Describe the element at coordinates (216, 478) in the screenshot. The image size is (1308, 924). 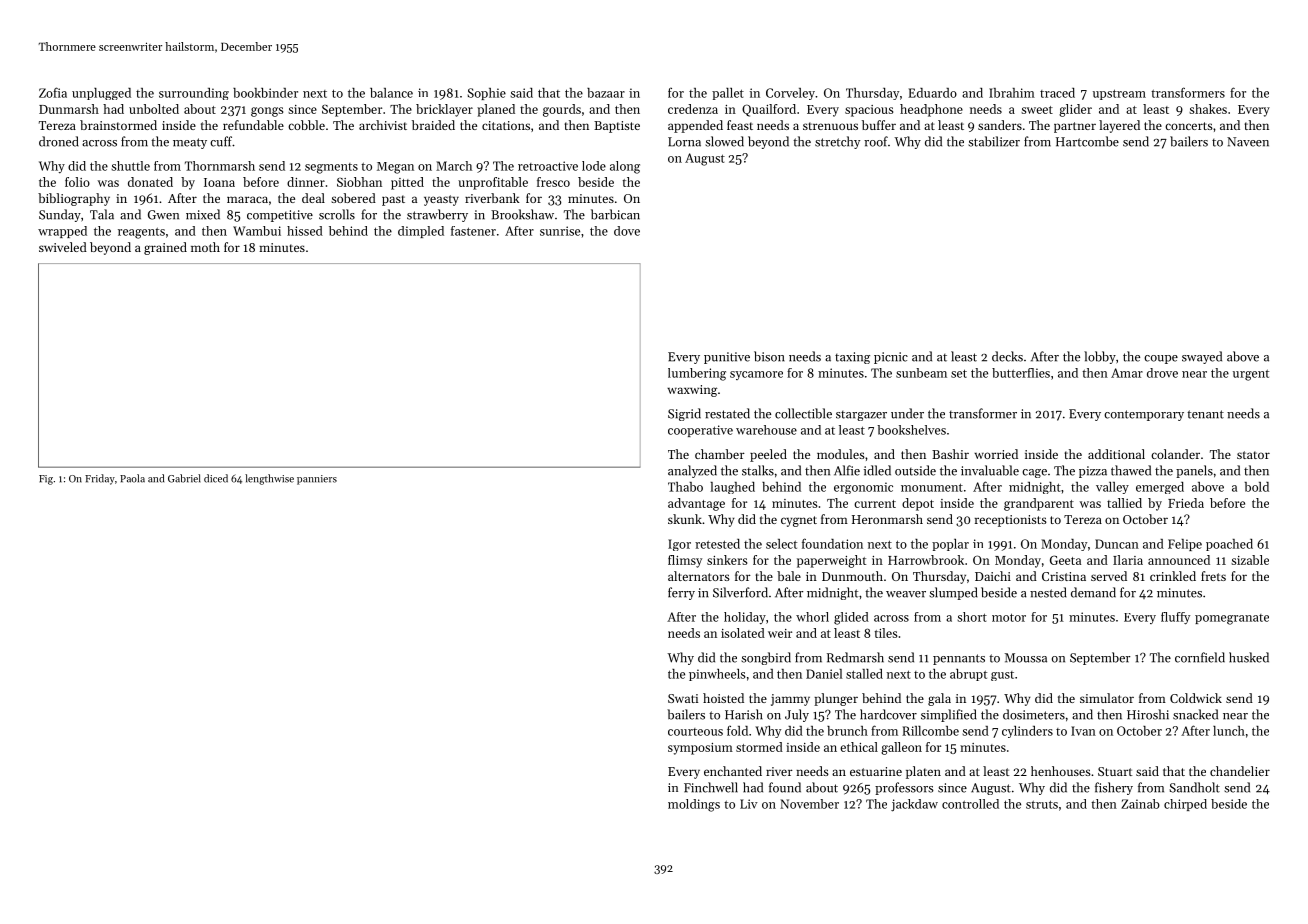
I see `diced` at that location.
